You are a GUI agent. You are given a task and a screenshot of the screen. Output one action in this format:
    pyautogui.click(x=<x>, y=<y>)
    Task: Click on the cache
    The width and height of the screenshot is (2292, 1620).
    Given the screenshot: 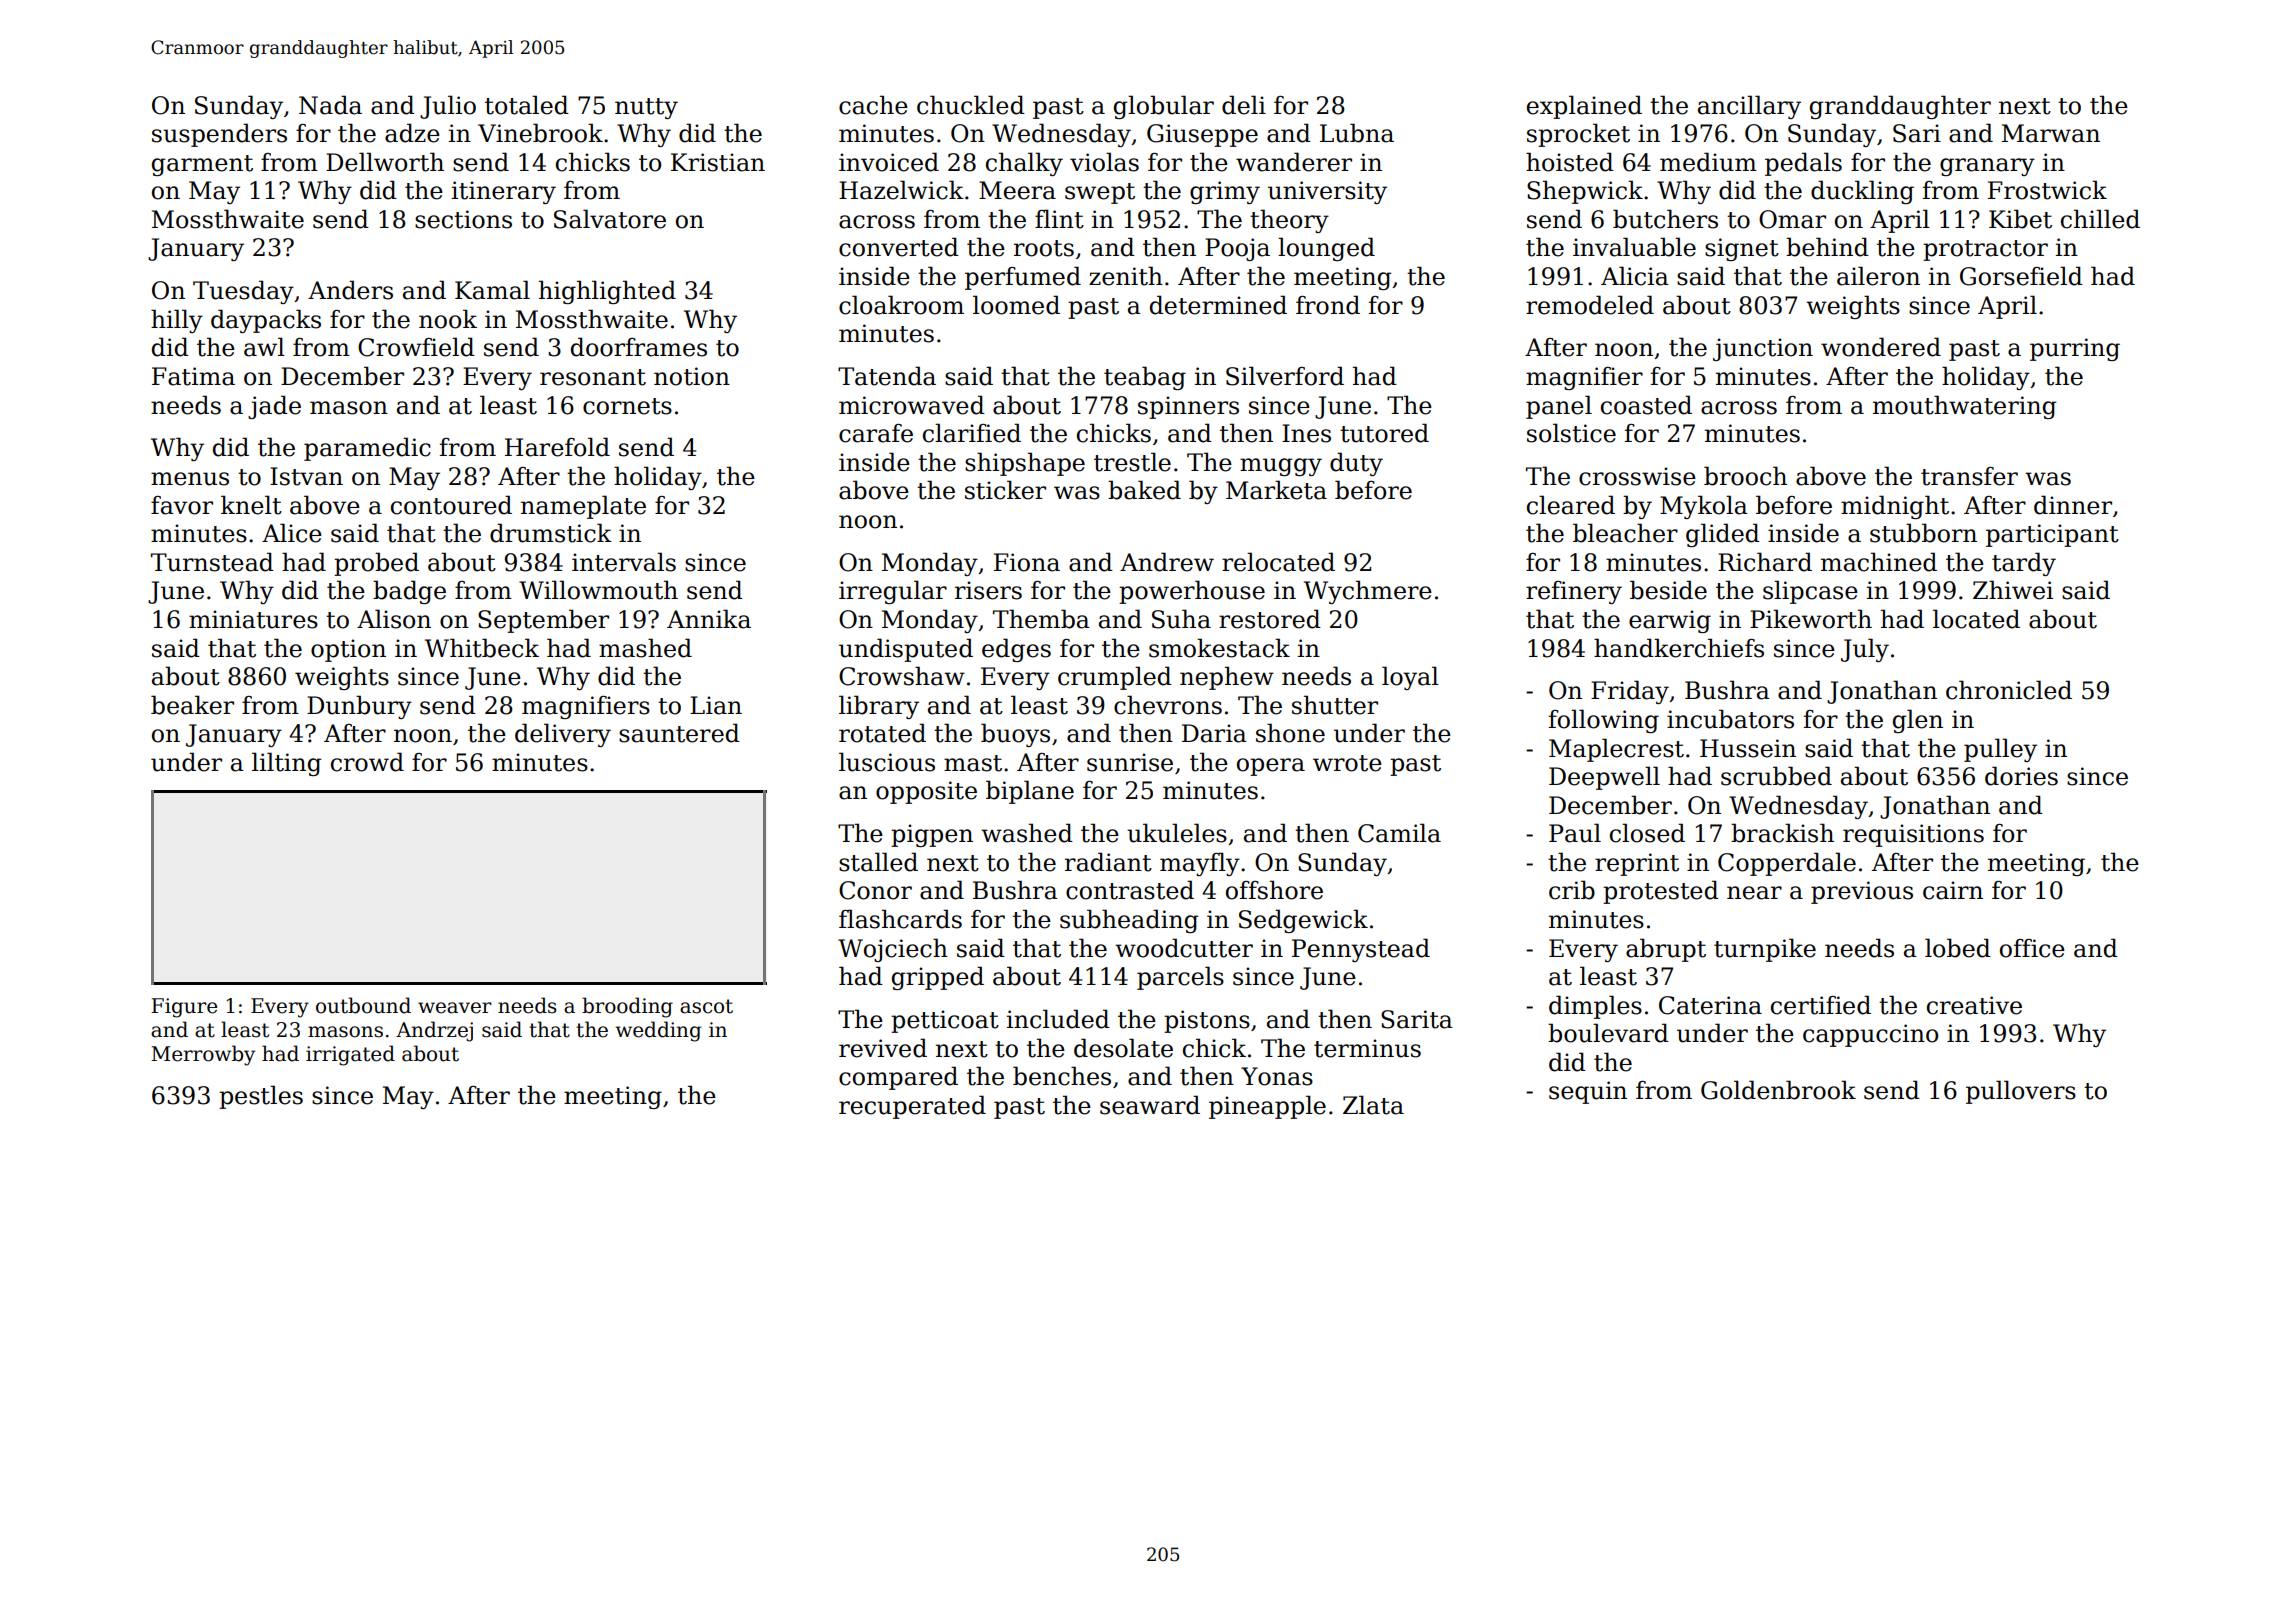 What is the action you would take?
    pyautogui.click(x=873, y=105)
